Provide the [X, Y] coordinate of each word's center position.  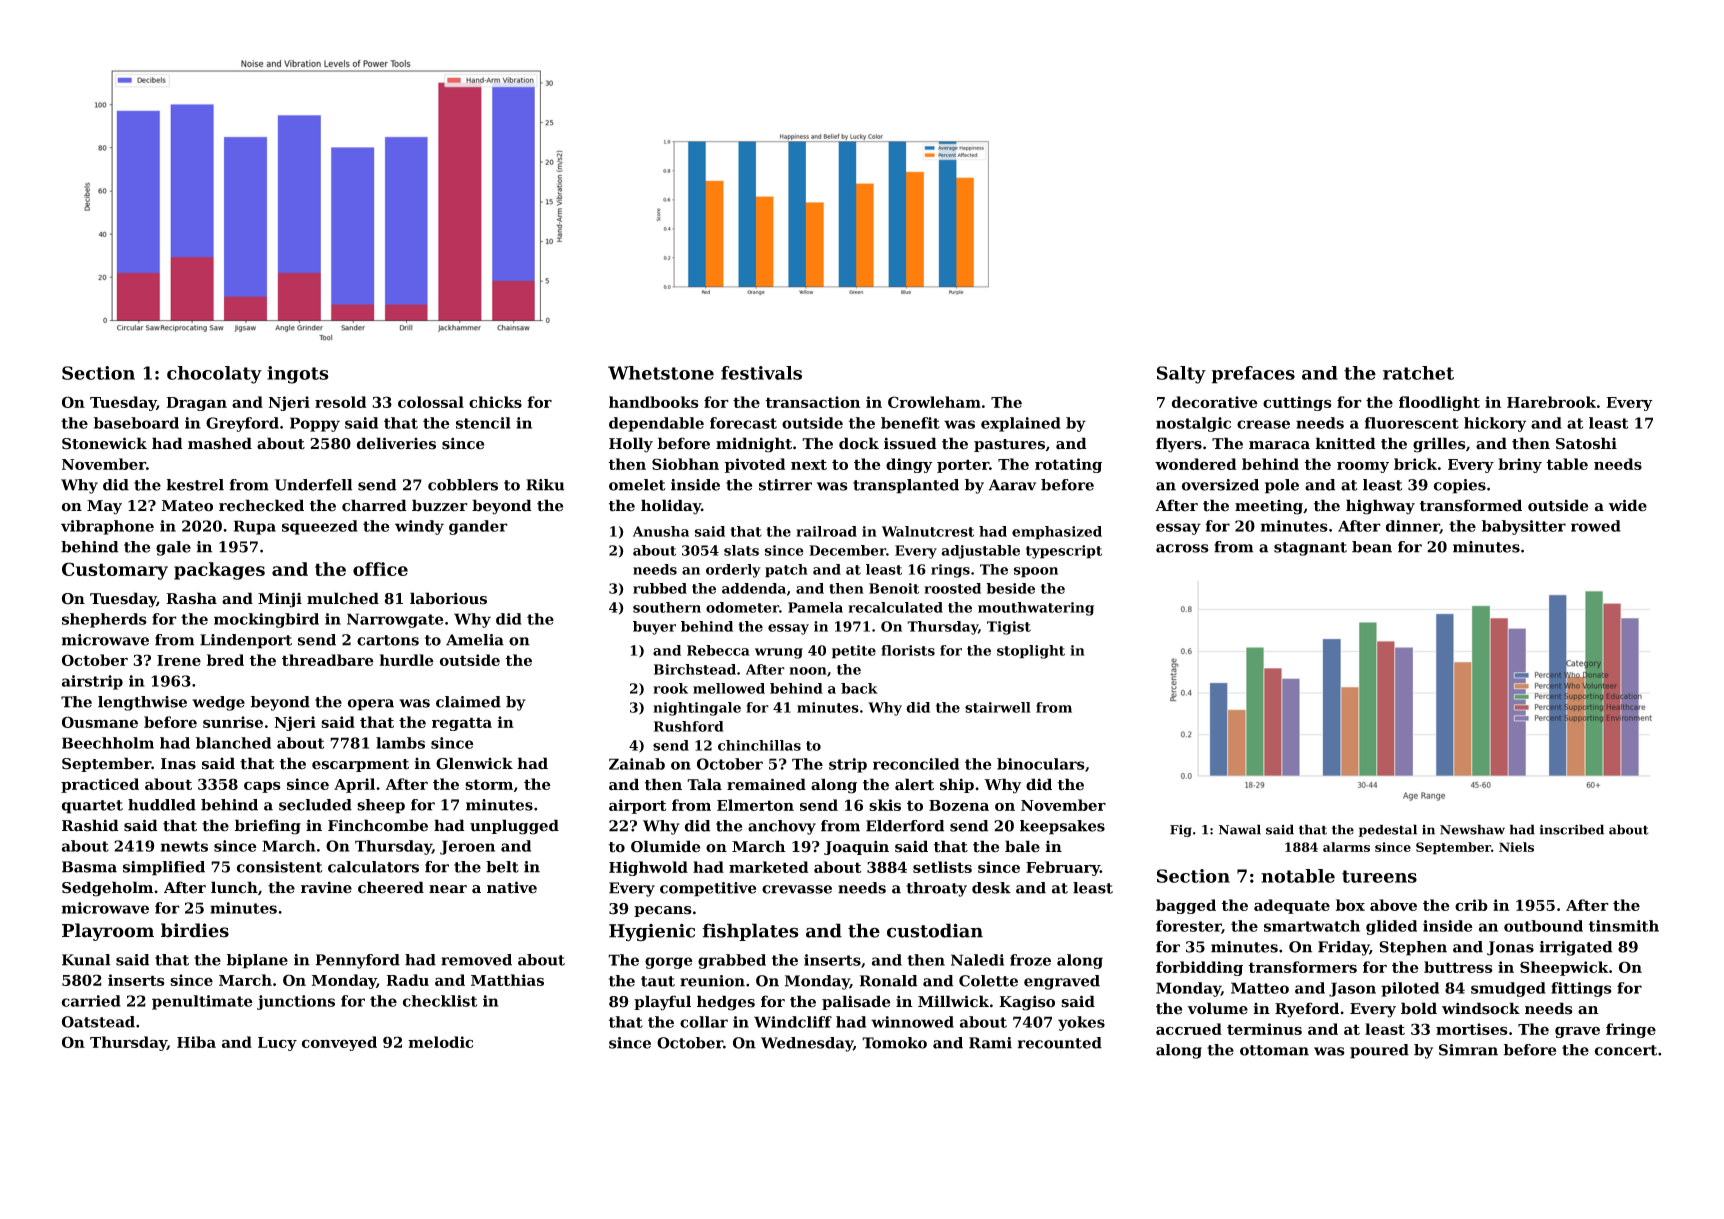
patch [786, 571]
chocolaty [214, 375]
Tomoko [894, 1043]
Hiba [196, 1042]
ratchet [1418, 373]
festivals [761, 373]
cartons [388, 640]
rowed [1596, 526]
